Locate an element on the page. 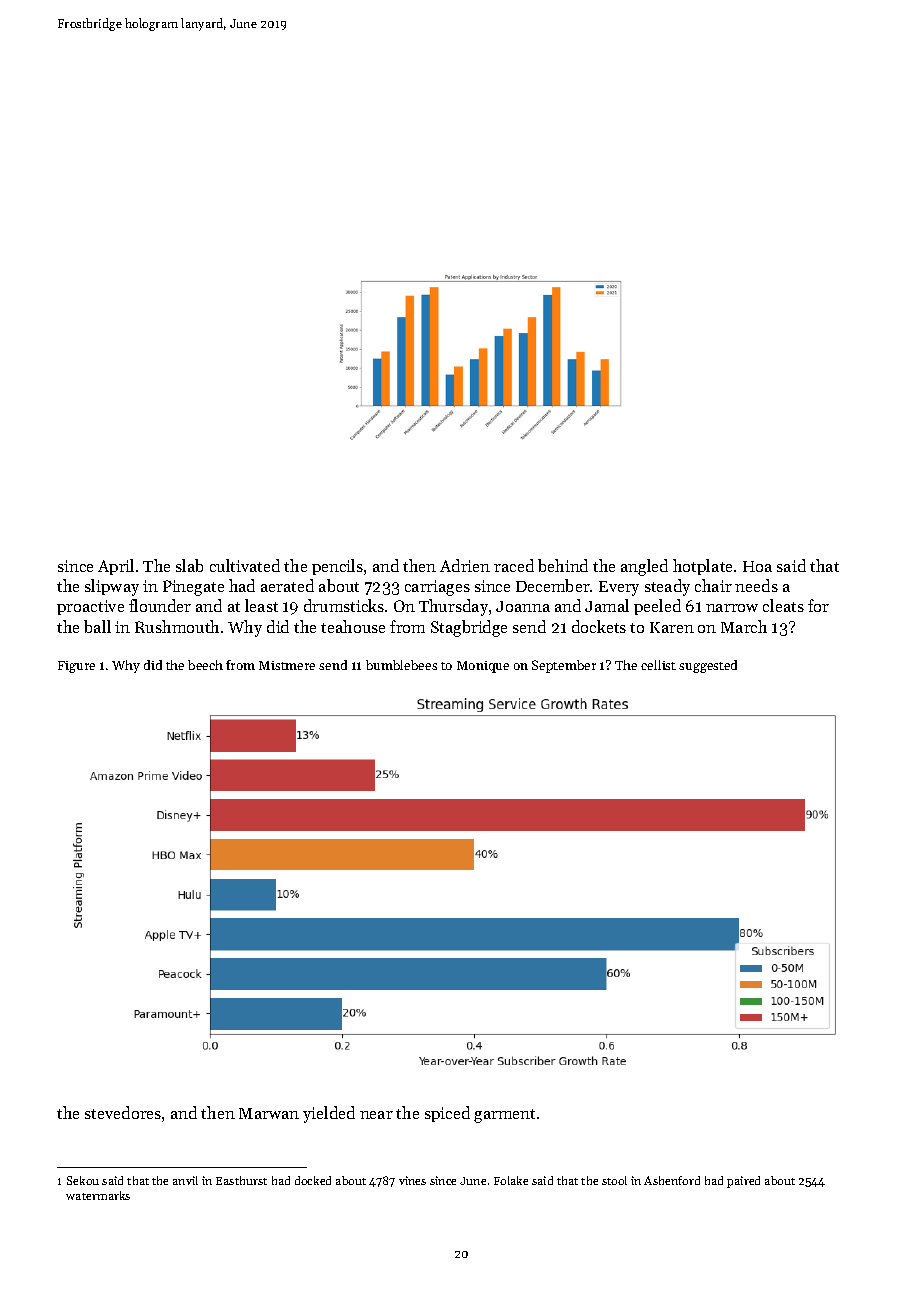 Image resolution: width=908 pixels, height=1316 pixels. Monique is located at coordinates (483, 667).
